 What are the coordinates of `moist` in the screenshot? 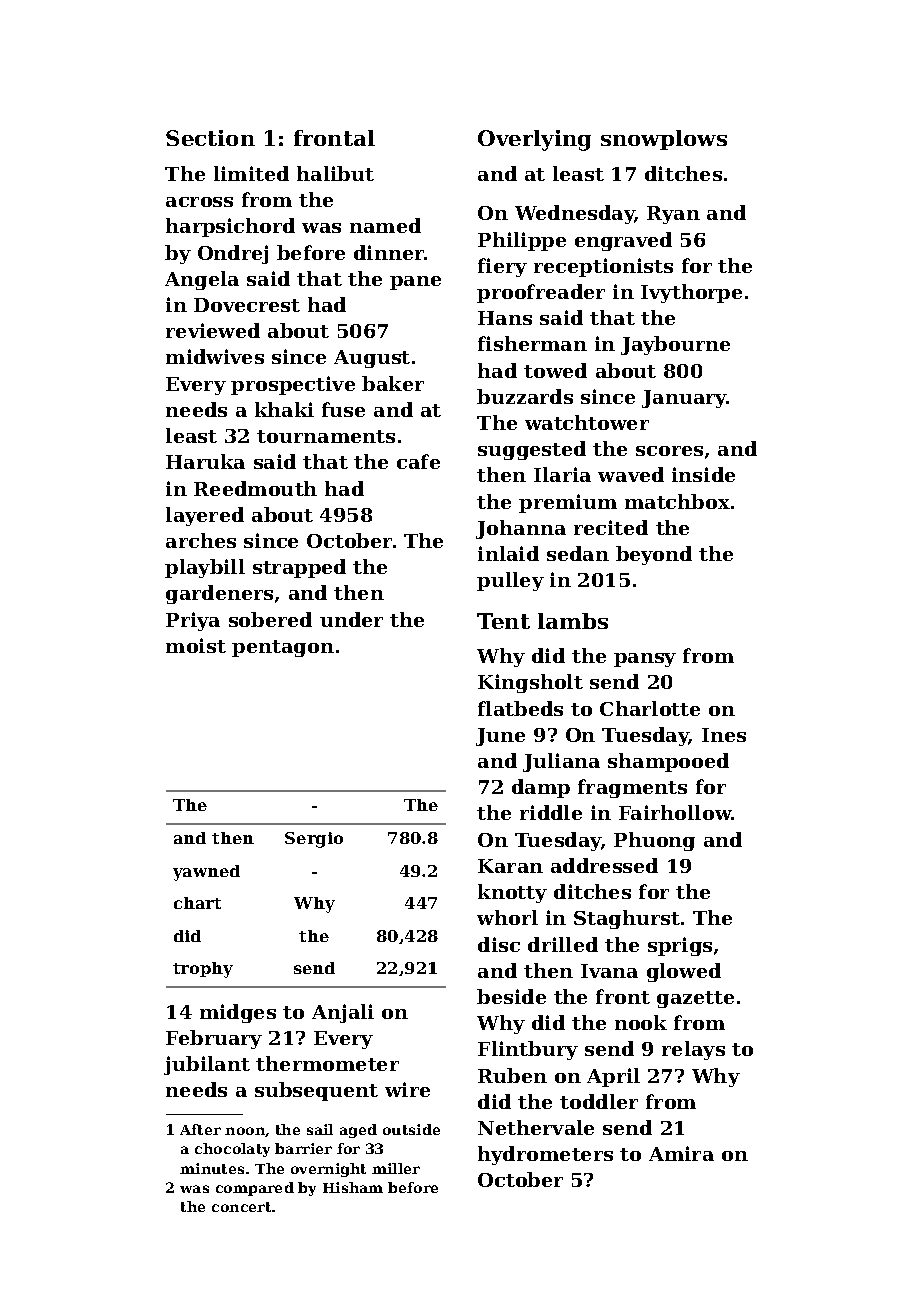 It's located at (196, 645).
